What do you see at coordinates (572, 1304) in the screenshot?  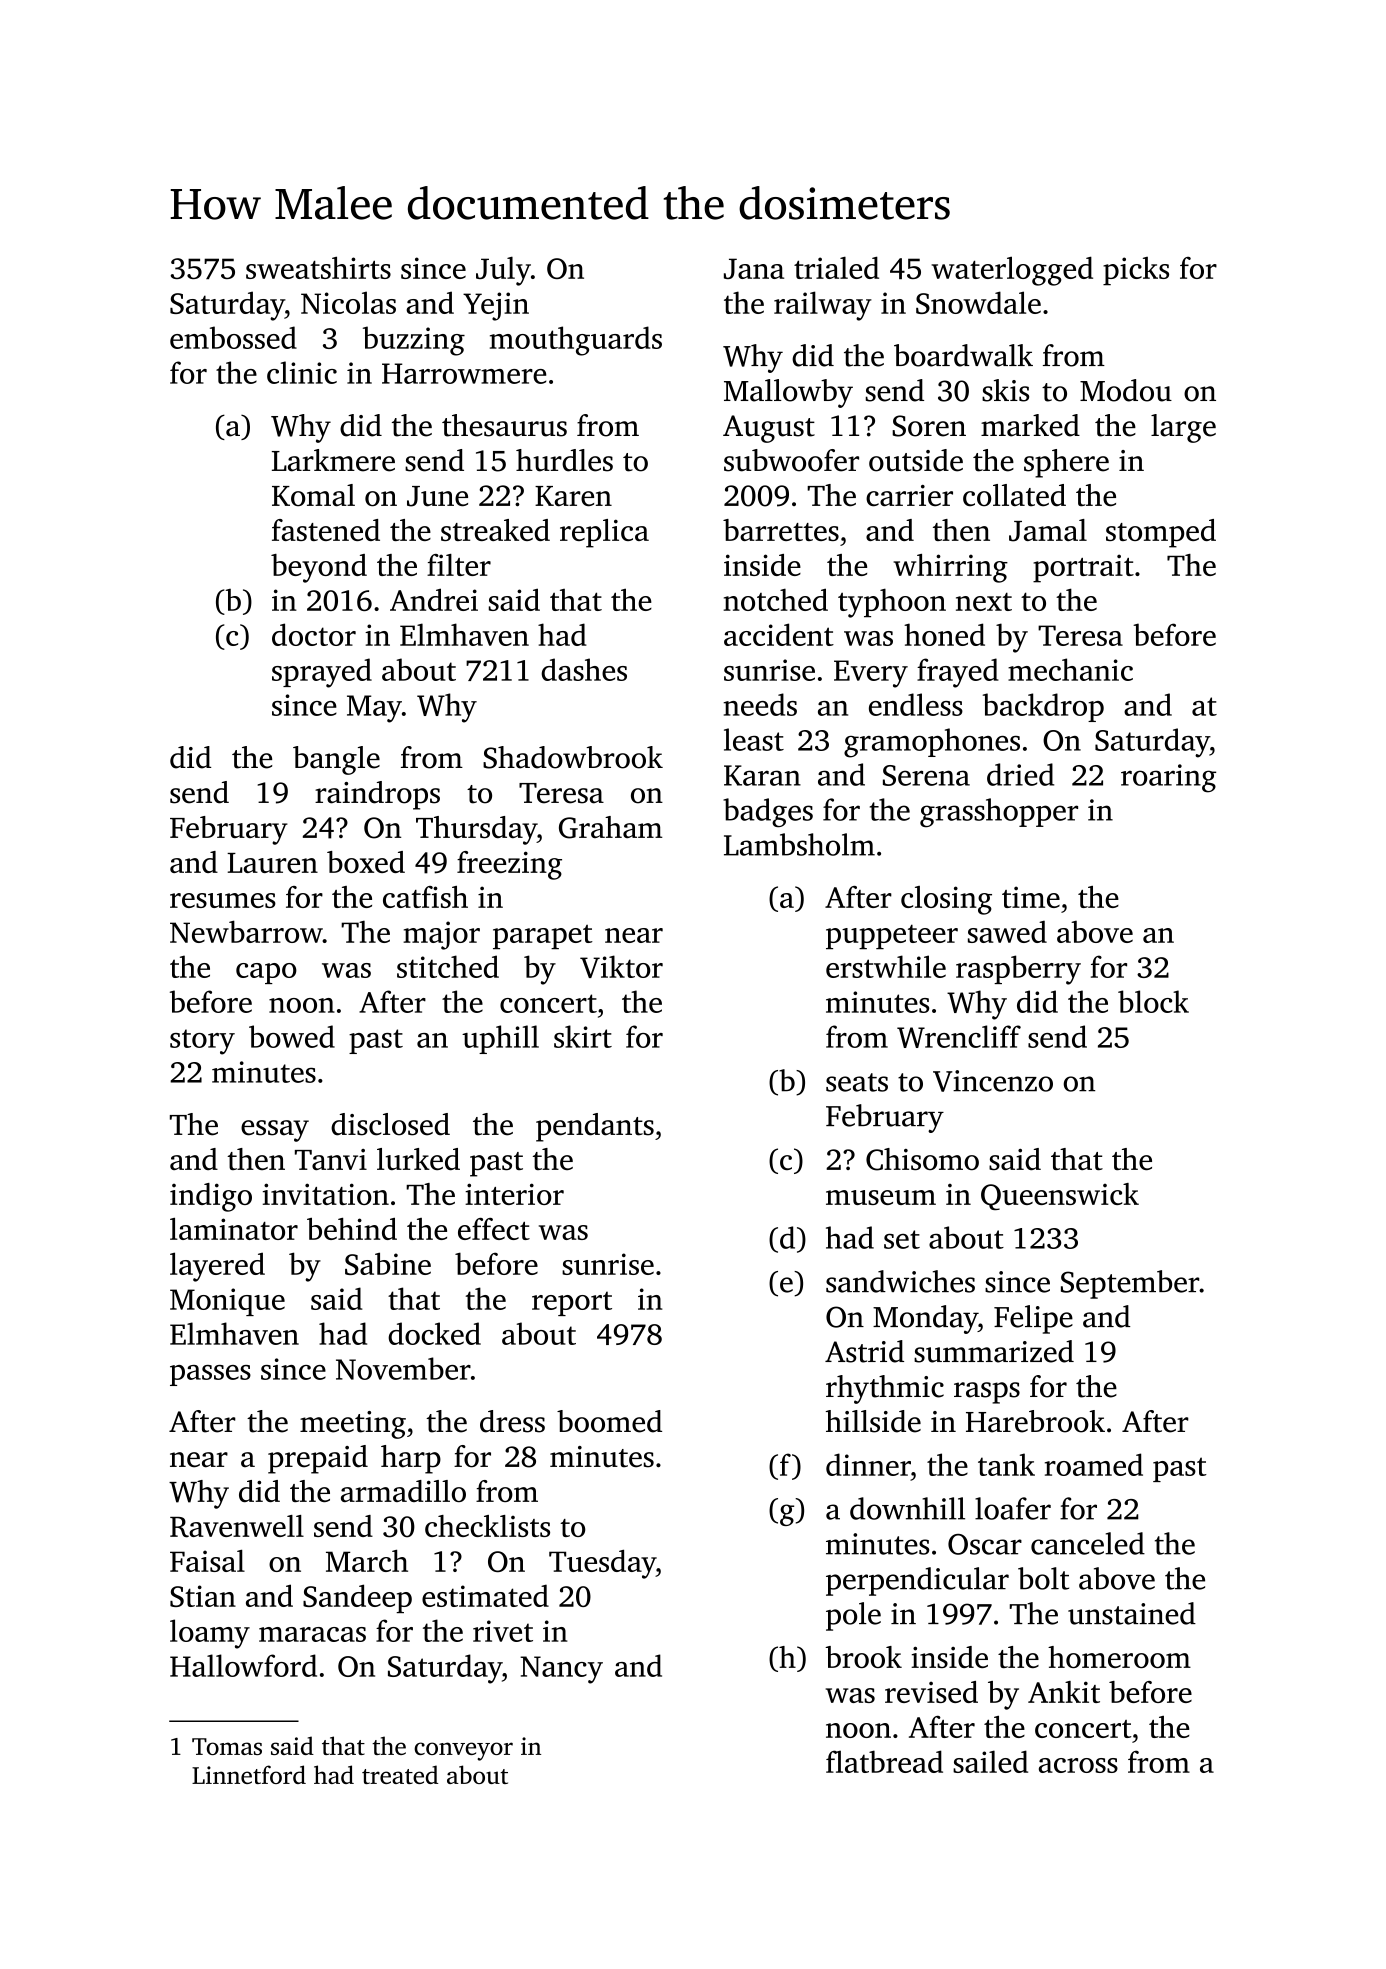 I see `report` at bounding box center [572, 1304].
